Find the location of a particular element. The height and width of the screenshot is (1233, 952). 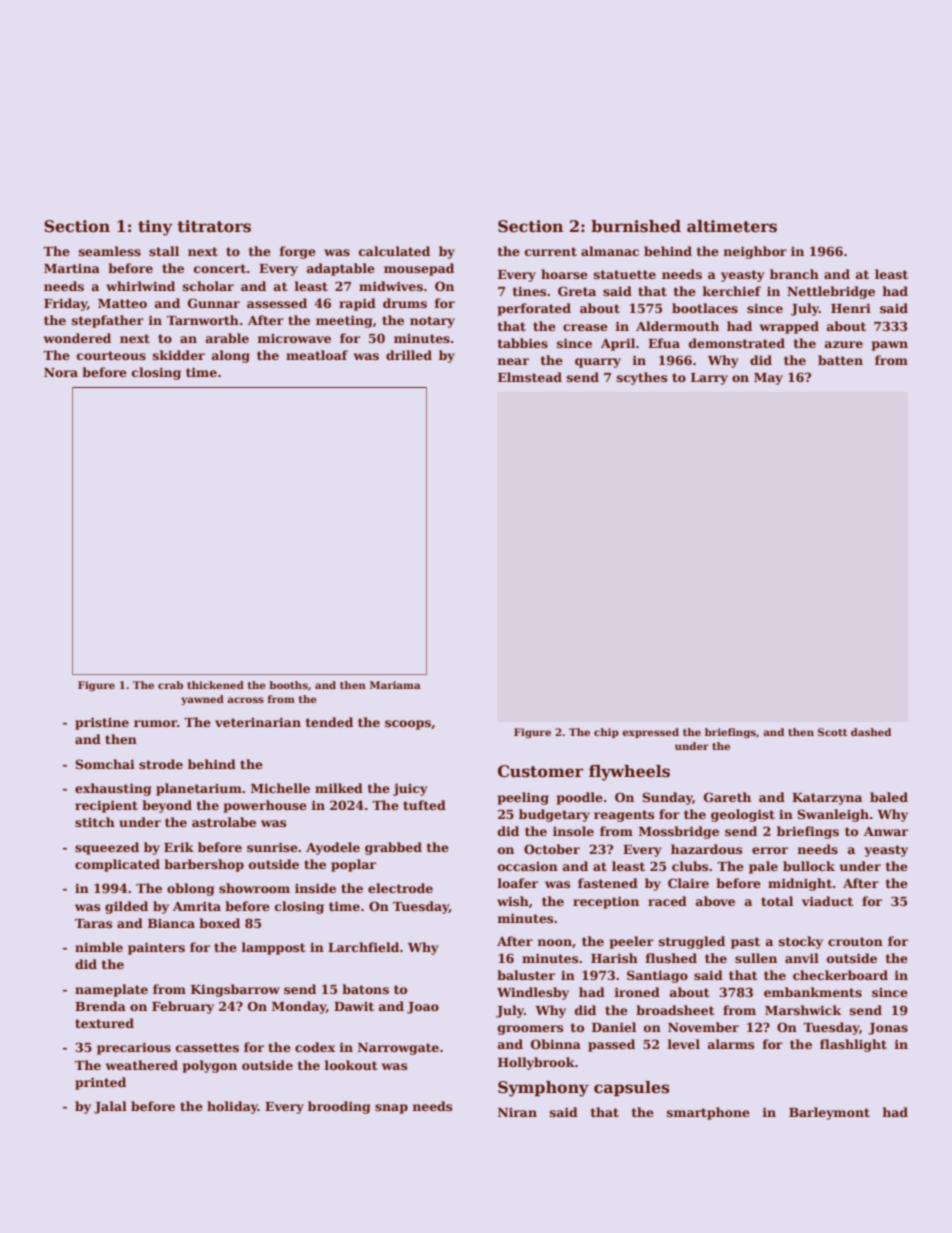

crab is located at coordinates (170, 685).
